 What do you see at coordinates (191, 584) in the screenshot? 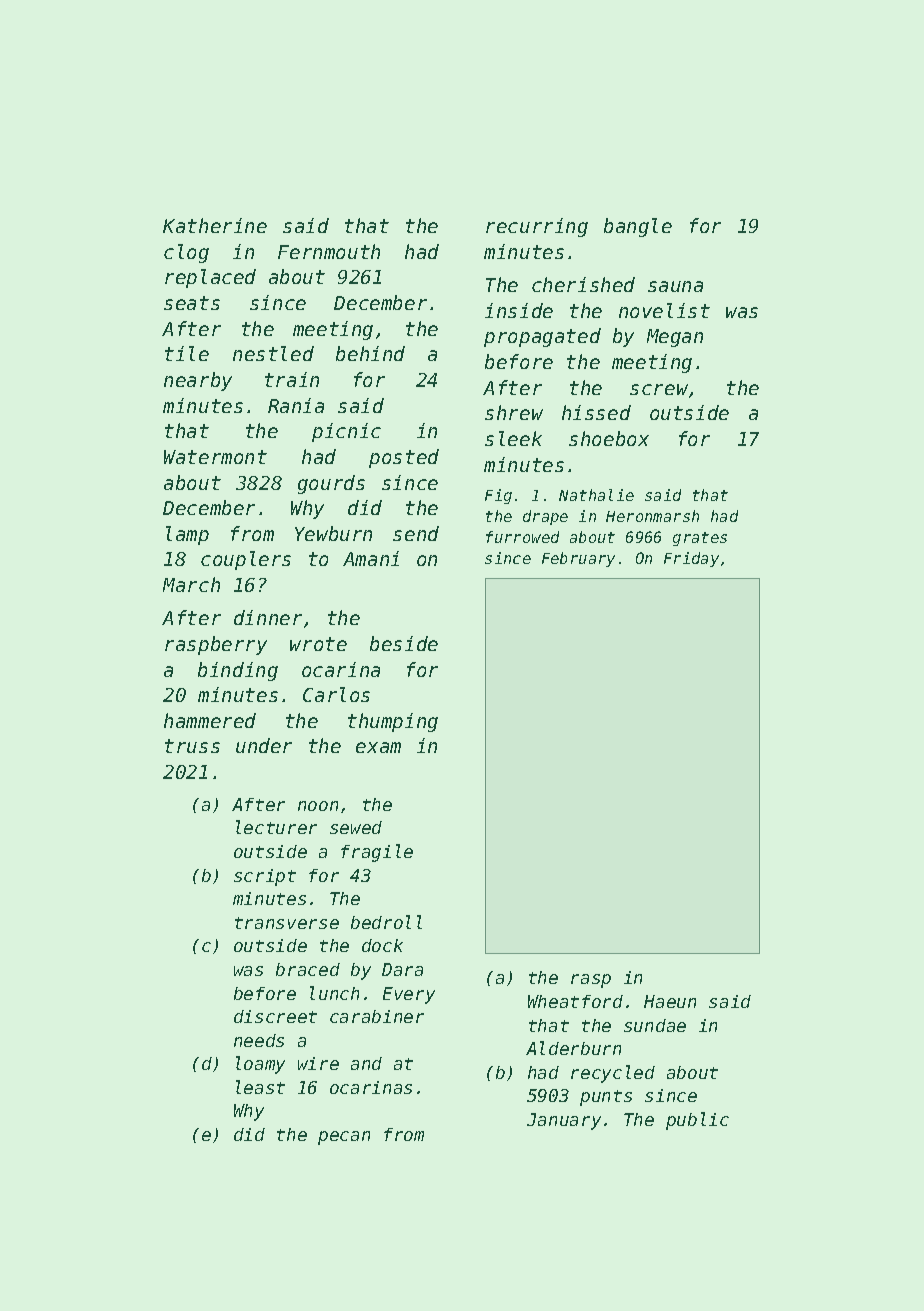
I see `March` at bounding box center [191, 584].
